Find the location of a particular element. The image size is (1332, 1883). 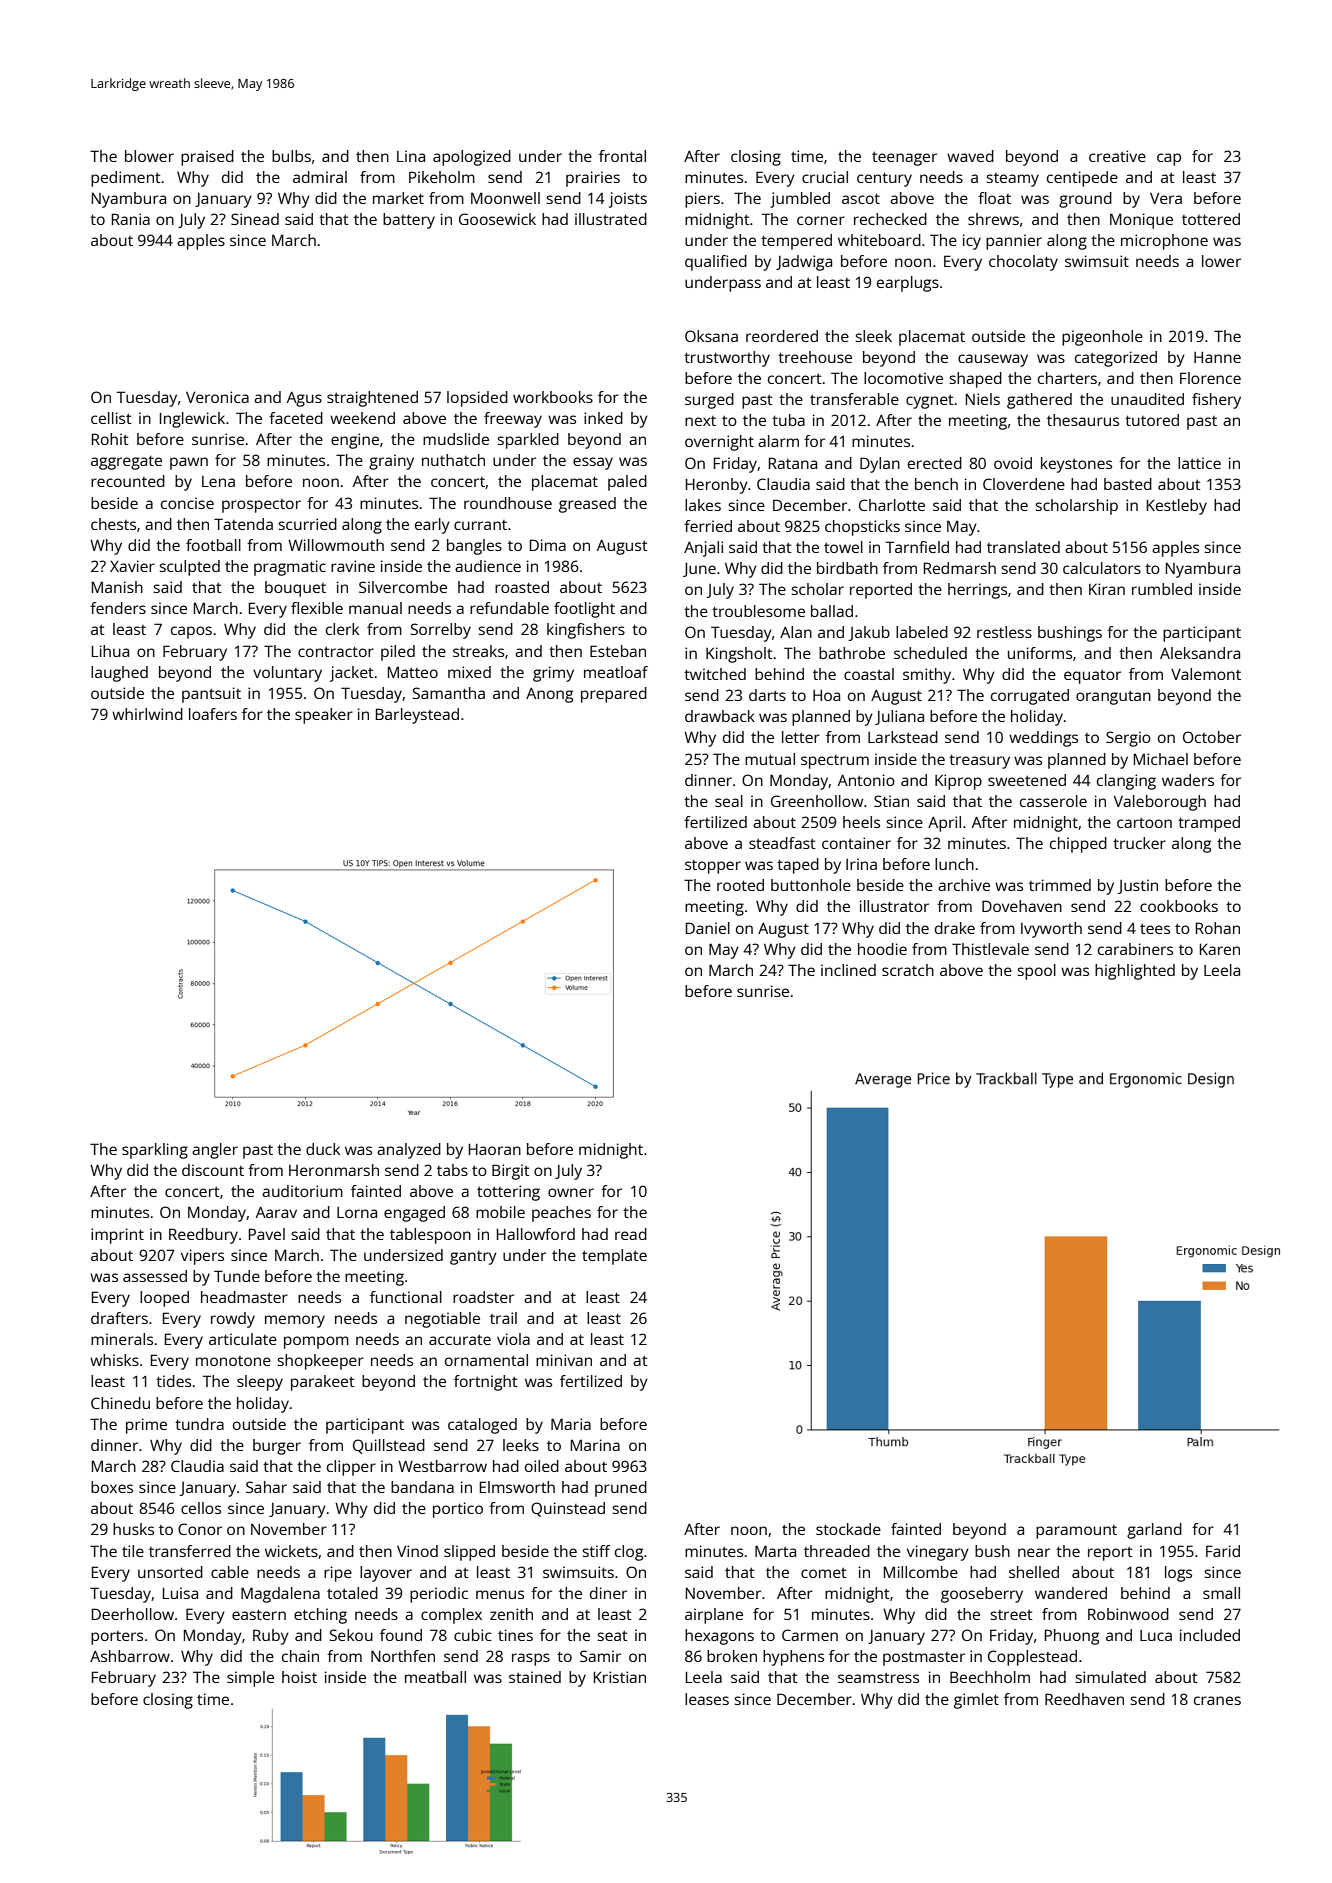

Chinedu is located at coordinates (120, 1403).
